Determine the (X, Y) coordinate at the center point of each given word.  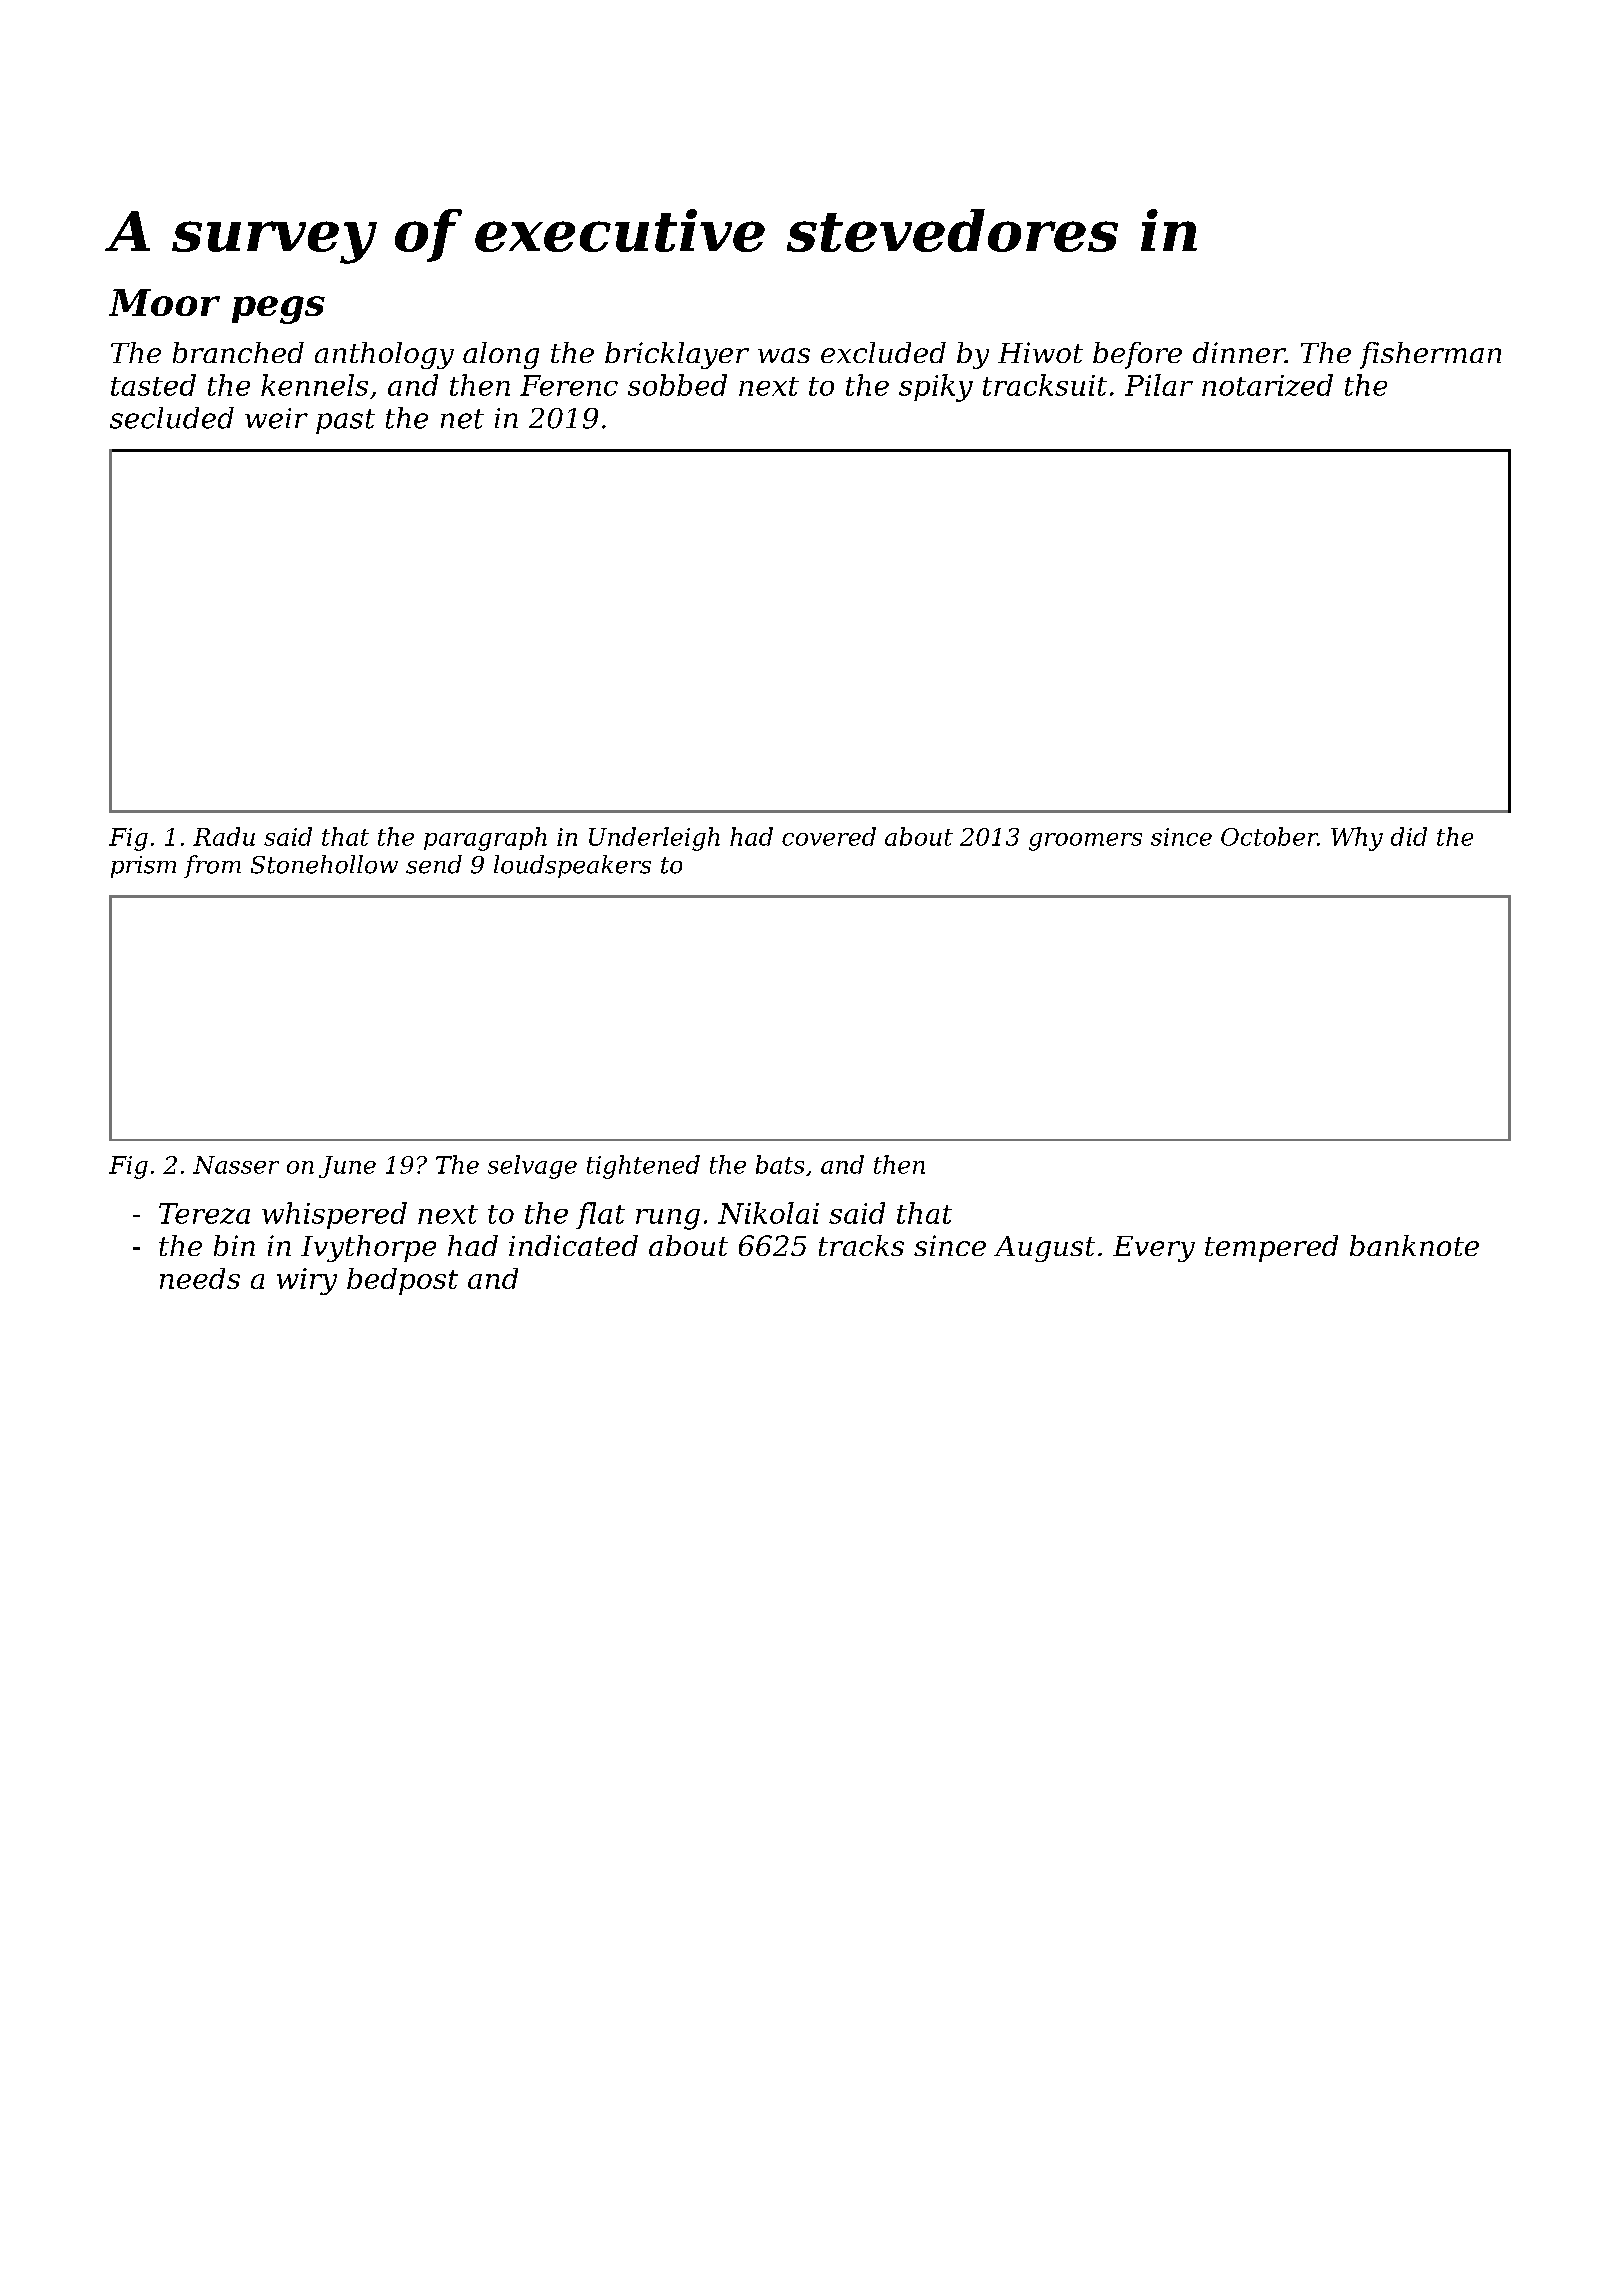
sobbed (677, 385)
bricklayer (677, 355)
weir (276, 418)
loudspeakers (572, 866)
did (1409, 836)
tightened (643, 1167)
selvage (532, 1167)
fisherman (1430, 355)
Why (1357, 839)
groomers (1085, 842)
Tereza (204, 1213)
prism (143, 867)
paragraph (485, 839)
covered (829, 836)
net (462, 419)
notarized (1267, 385)
